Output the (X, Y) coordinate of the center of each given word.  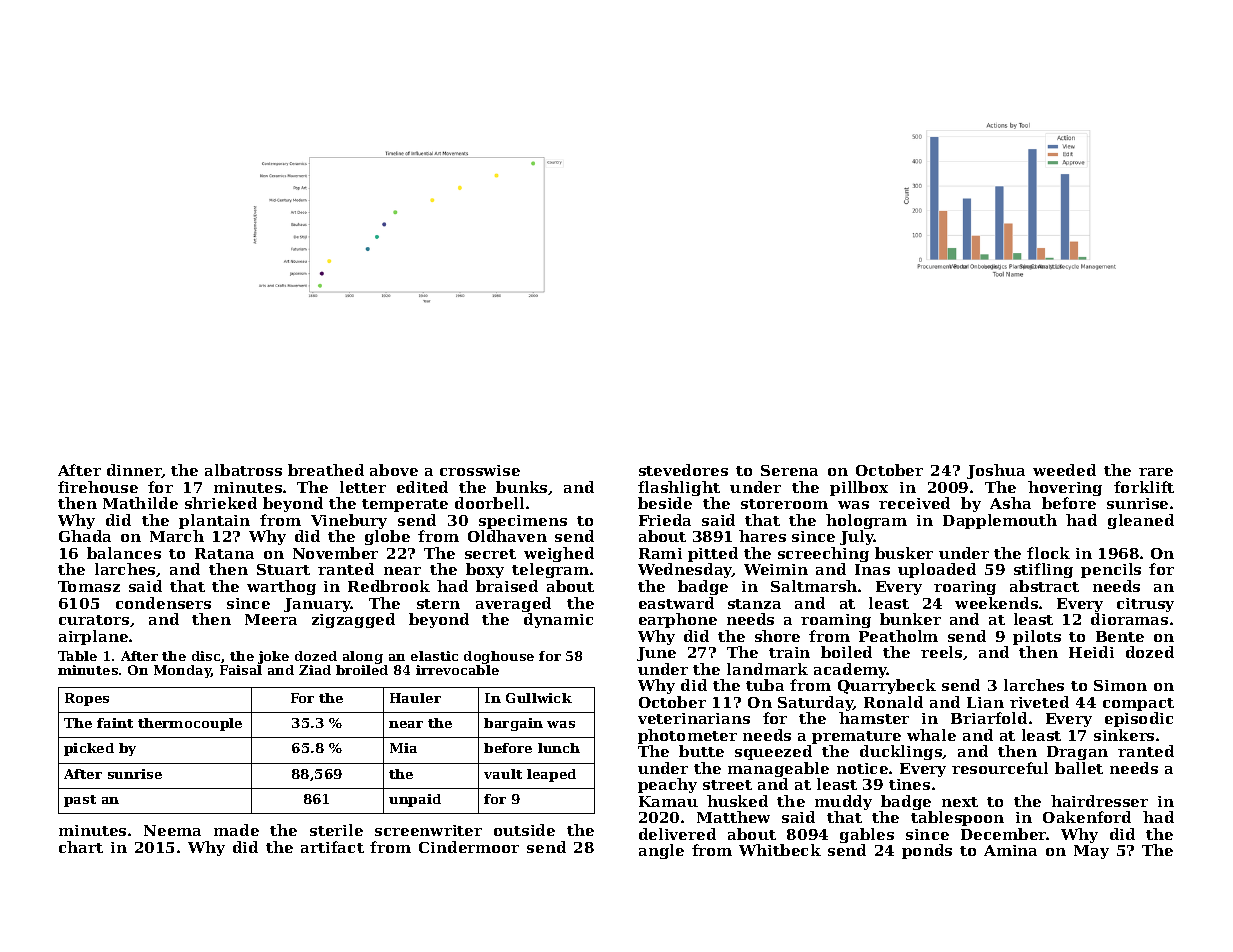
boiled (846, 652)
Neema (172, 830)
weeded (1064, 470)
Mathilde (140, 503)
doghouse (499, 657)
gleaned (1141, 521)
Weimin (776, 569)
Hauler (415, 698)
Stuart (283, 569)
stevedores (683, 470)
